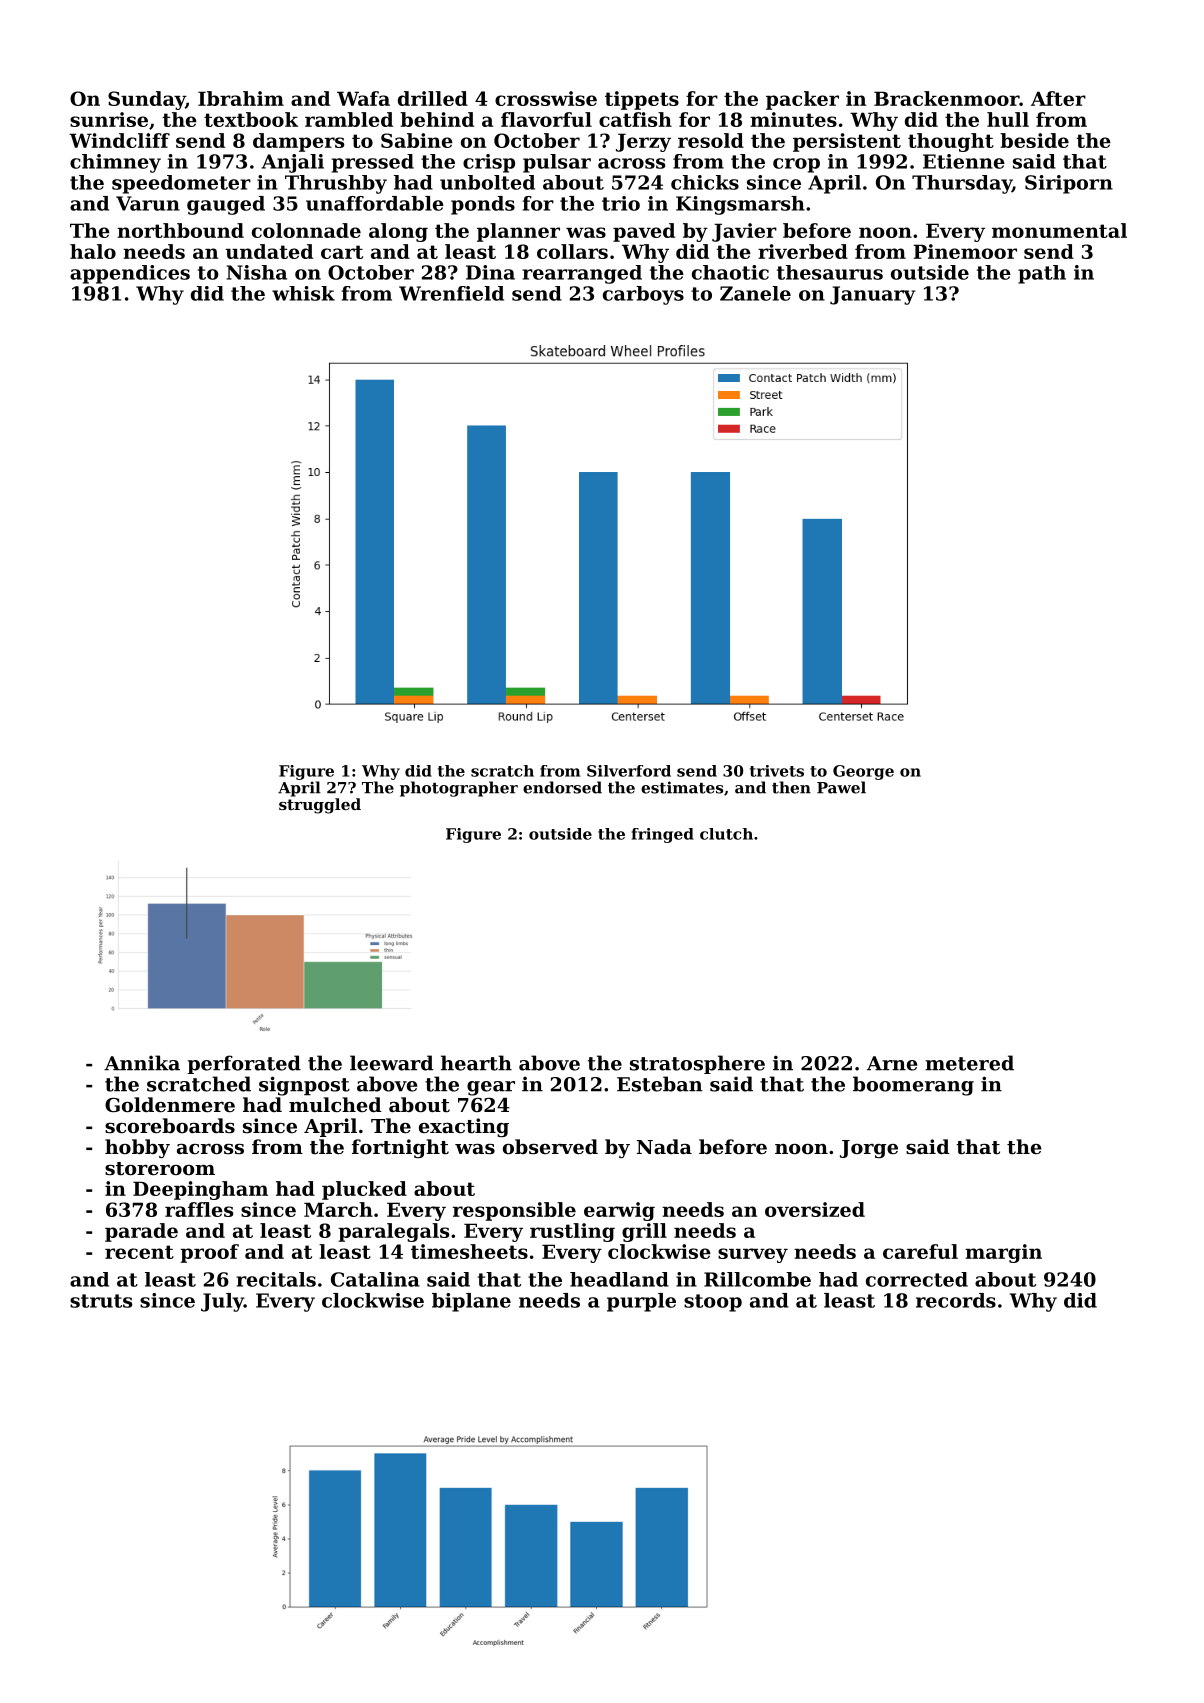  What do you see at coordinates (303, 293) in the document?
I see `whisk` at bounding box center [303, 293].
